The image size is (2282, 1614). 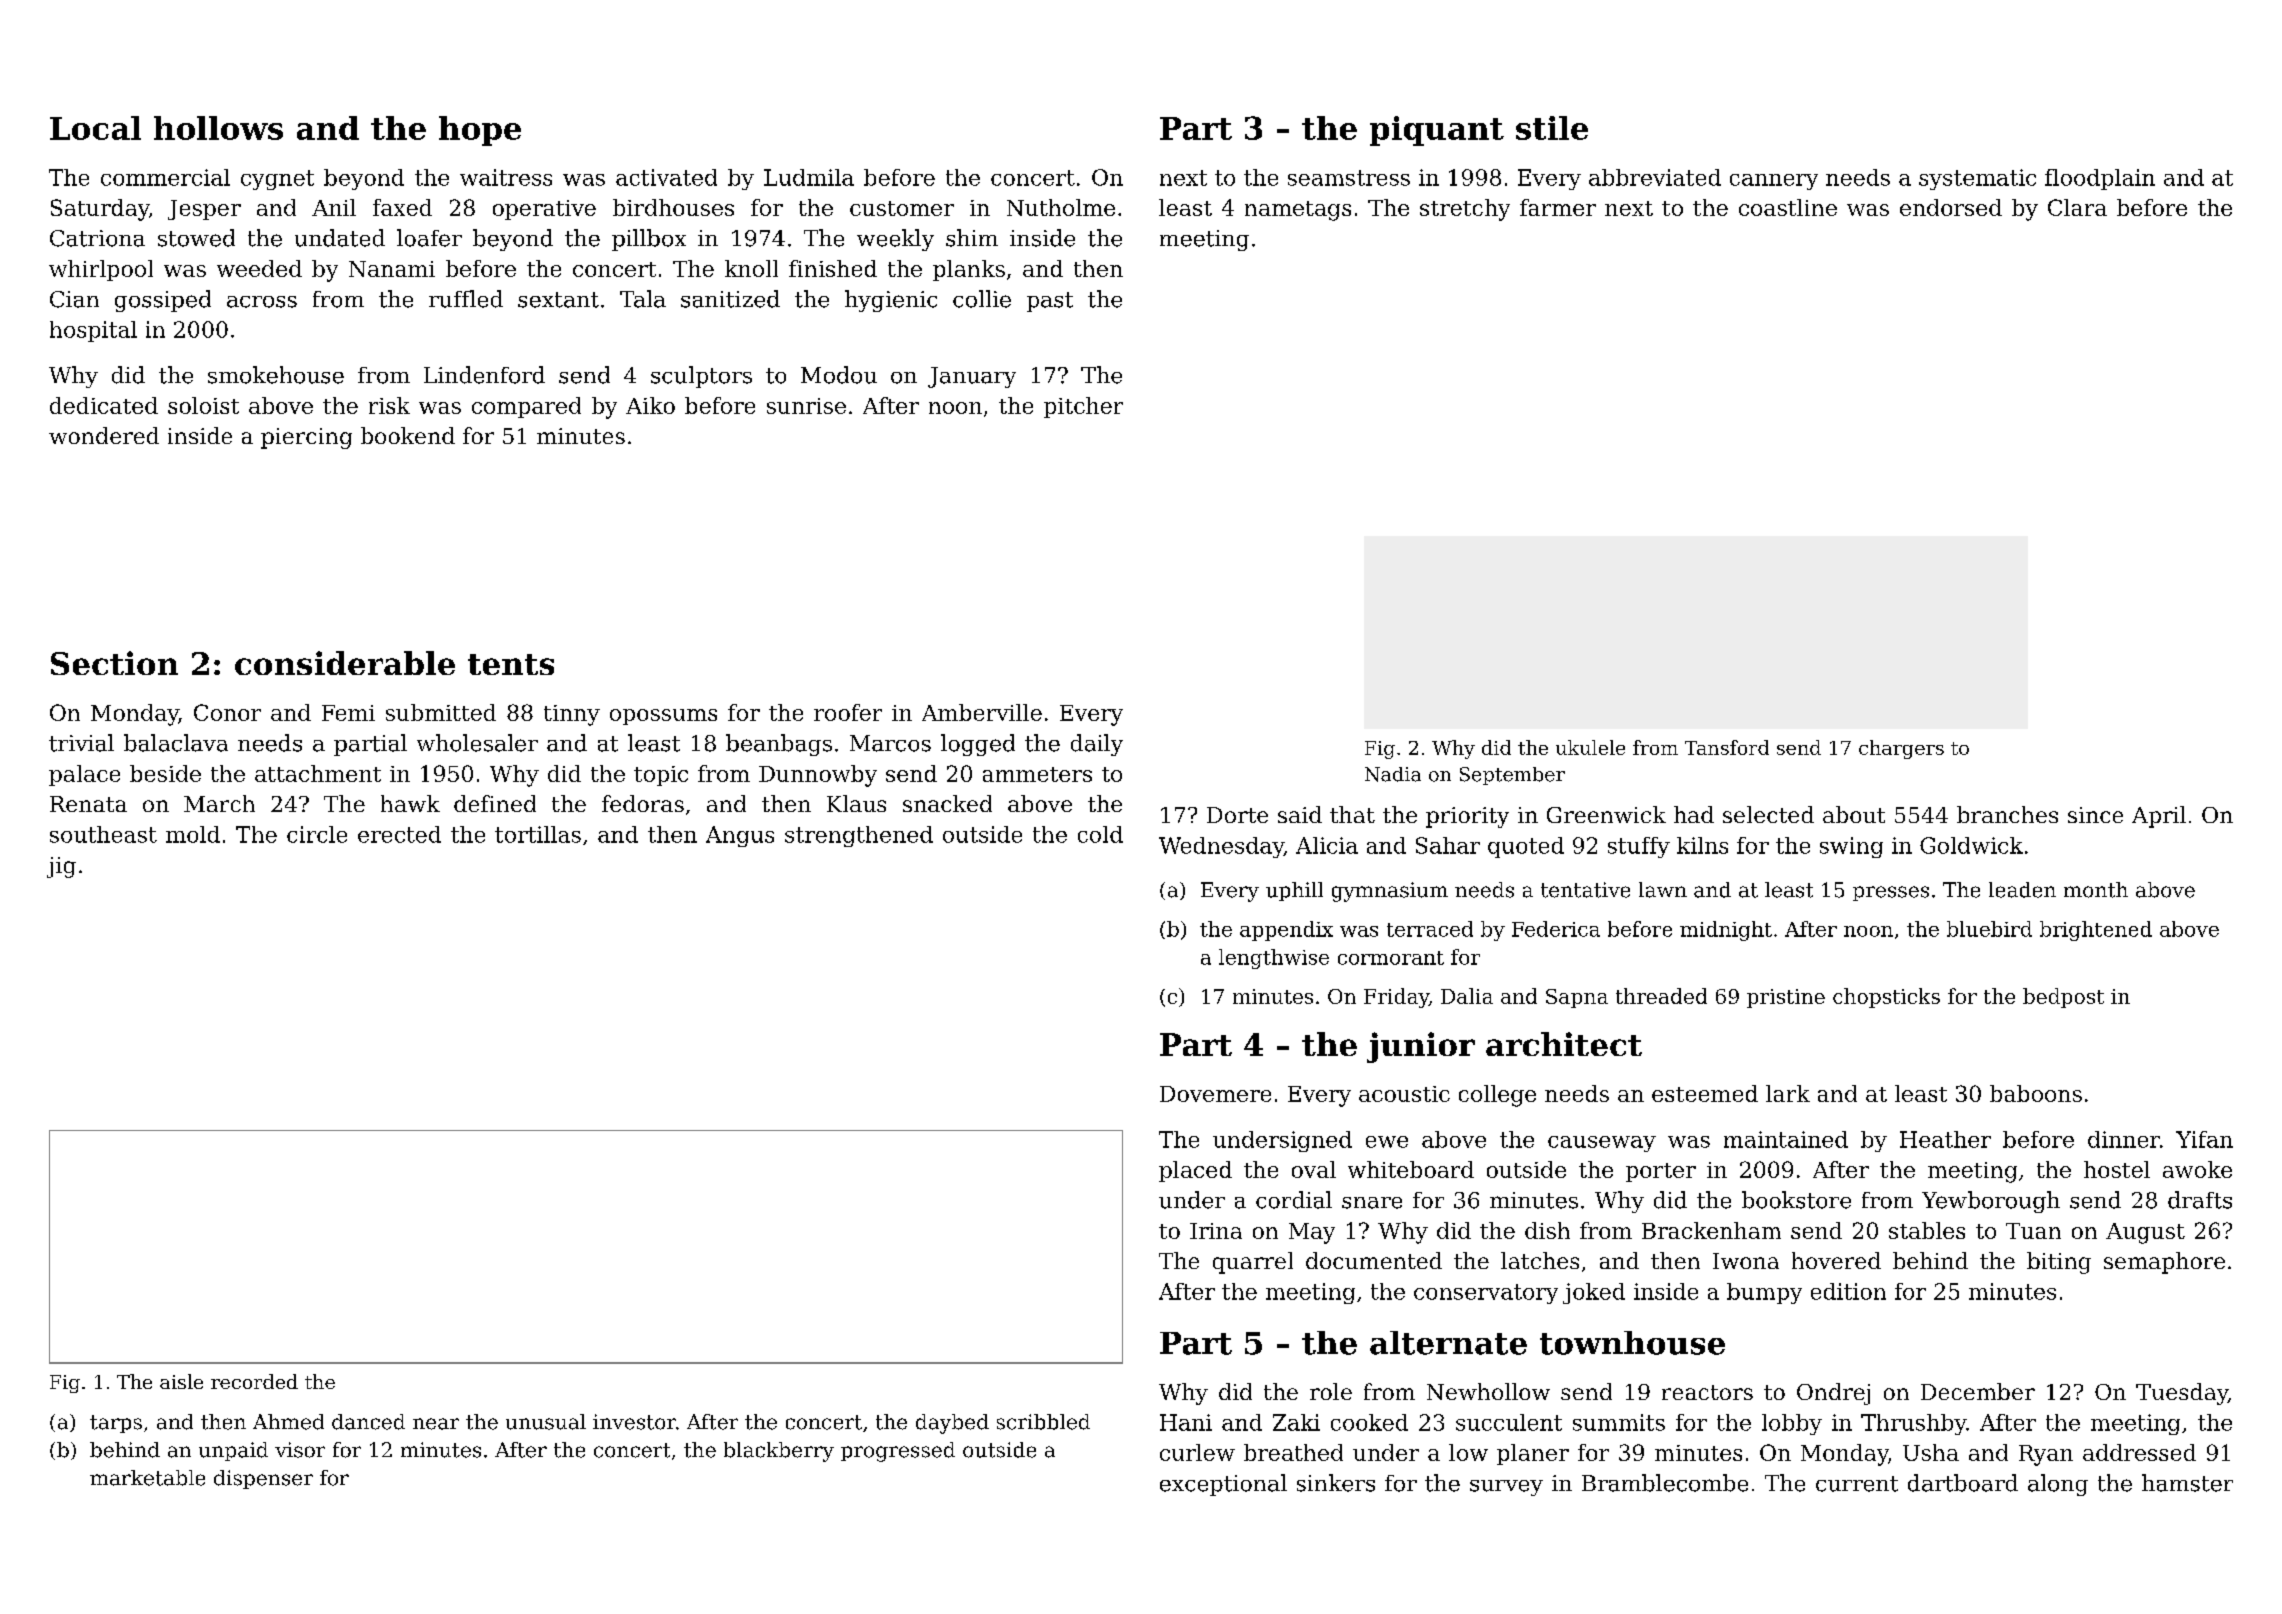 I want to click on Friday, so click(x=1396, y=998).
